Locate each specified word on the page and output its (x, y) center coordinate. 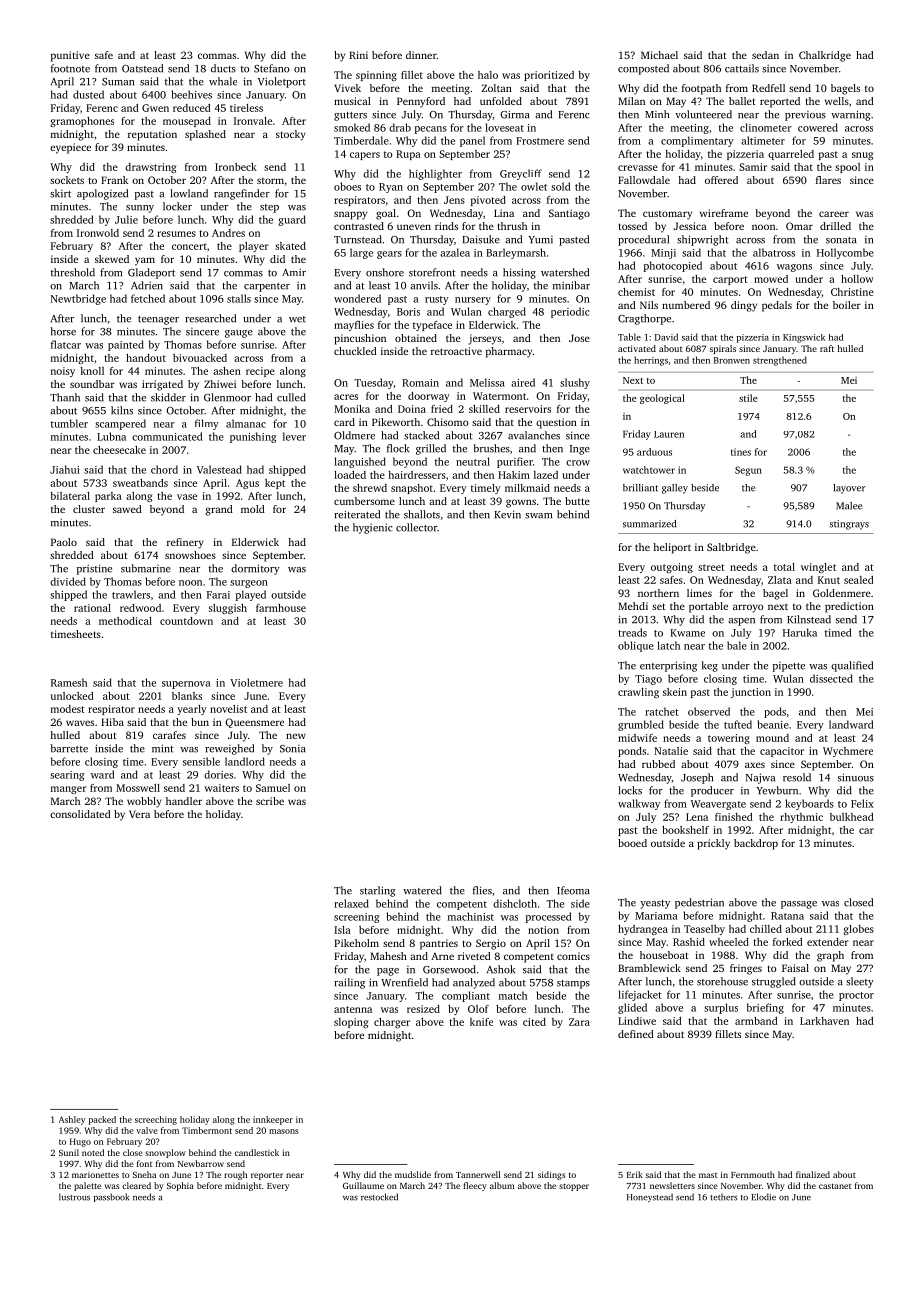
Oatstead (142, 68)
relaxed (351, 903)
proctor (856, 996)
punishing (253, 437)
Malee (849, 506)
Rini (358, 55)
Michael (659, 55)
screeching (156, 1120)
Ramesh (69, 682)
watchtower (649, 470)
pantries (439, 944)
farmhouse (281, 608)
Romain (420, 383)
